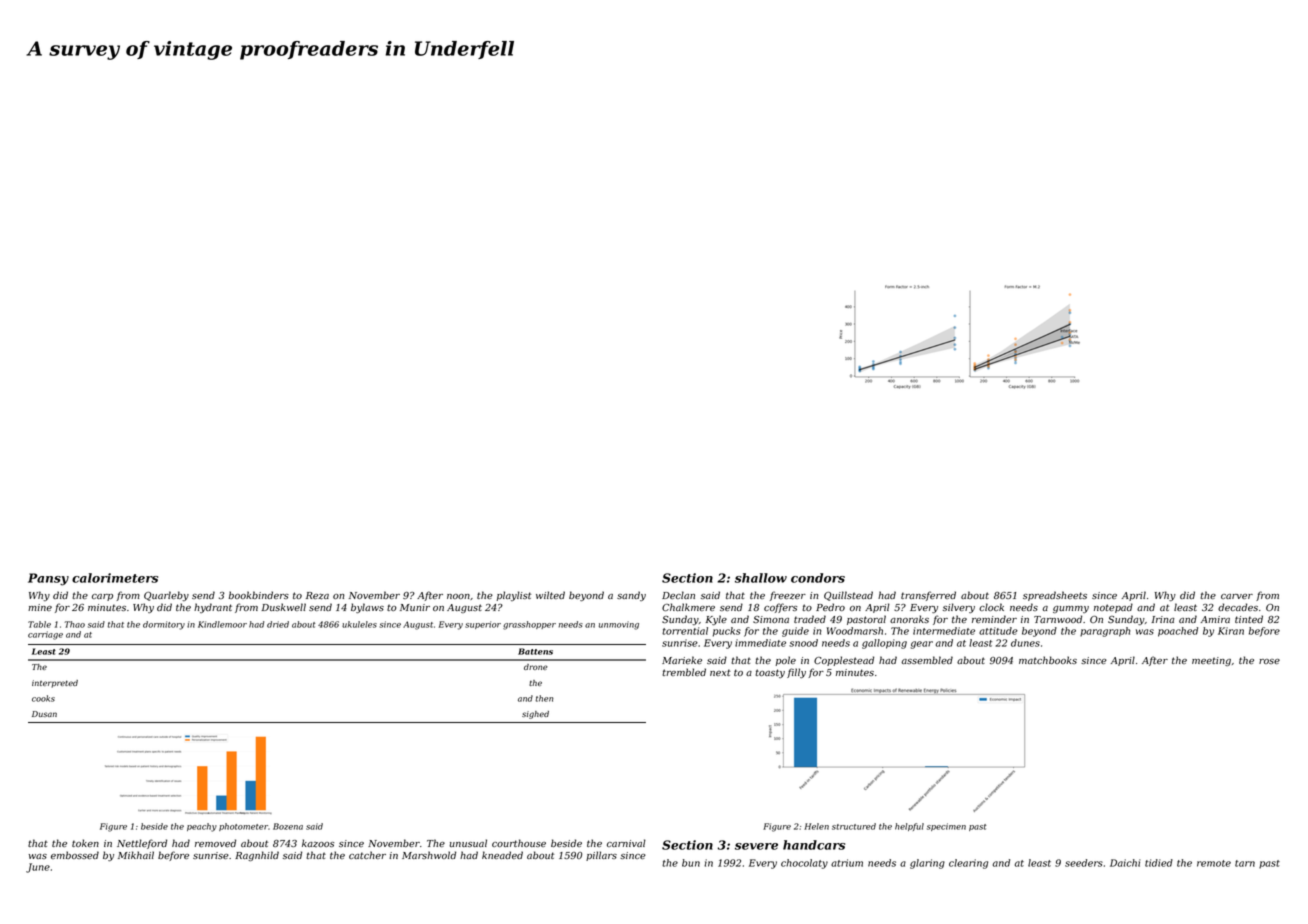 The height and width of the page is (924, 1308). What do you see at coordinates (1162, 619) in the page?
I see `Irina` at bounding box center [1162, 619].
